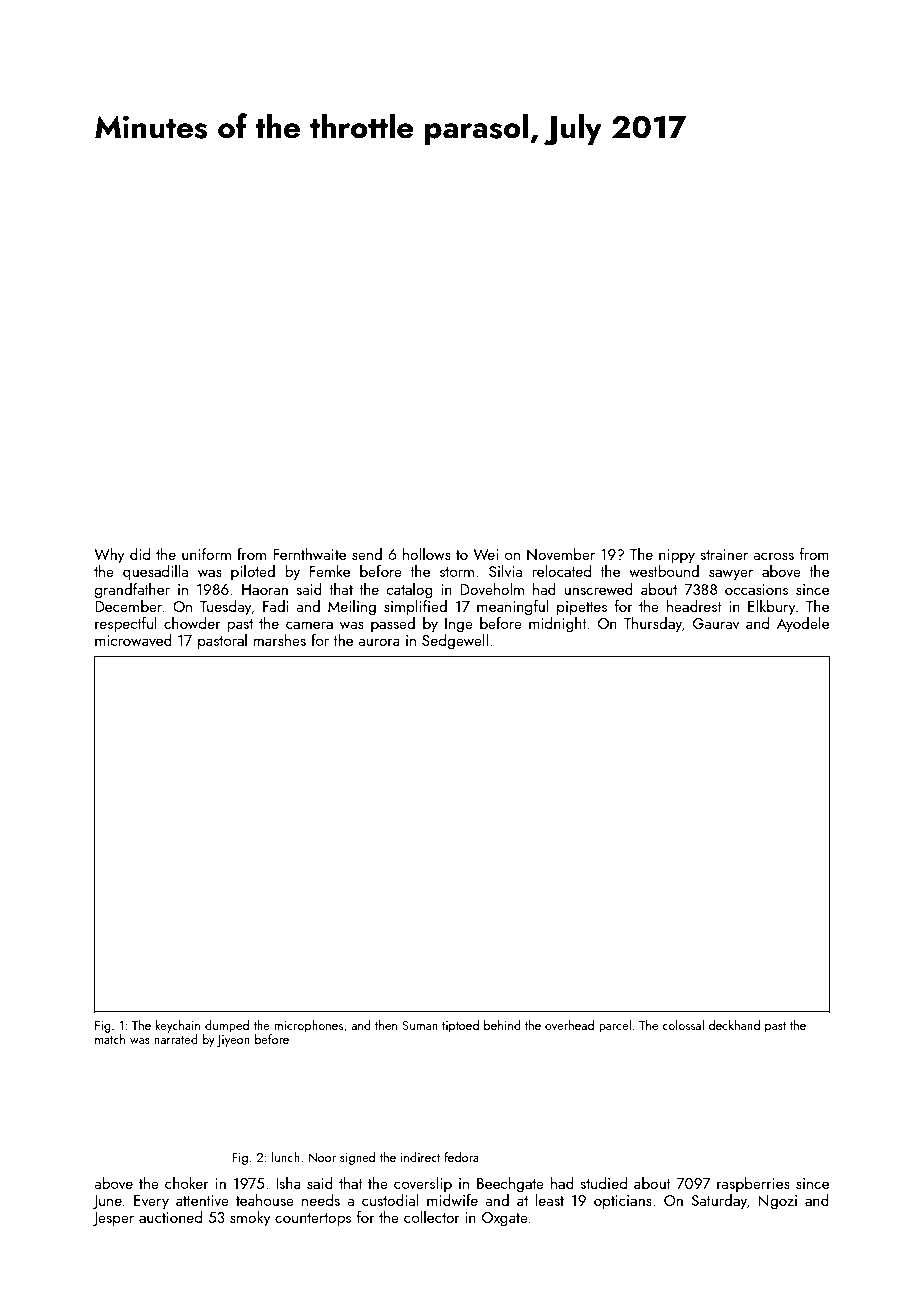 The width and height of the image is (924, 1308). What do you see at coordinates (132, 591) in the image?
I see `grandfather` at bounding box center [132, 591].
